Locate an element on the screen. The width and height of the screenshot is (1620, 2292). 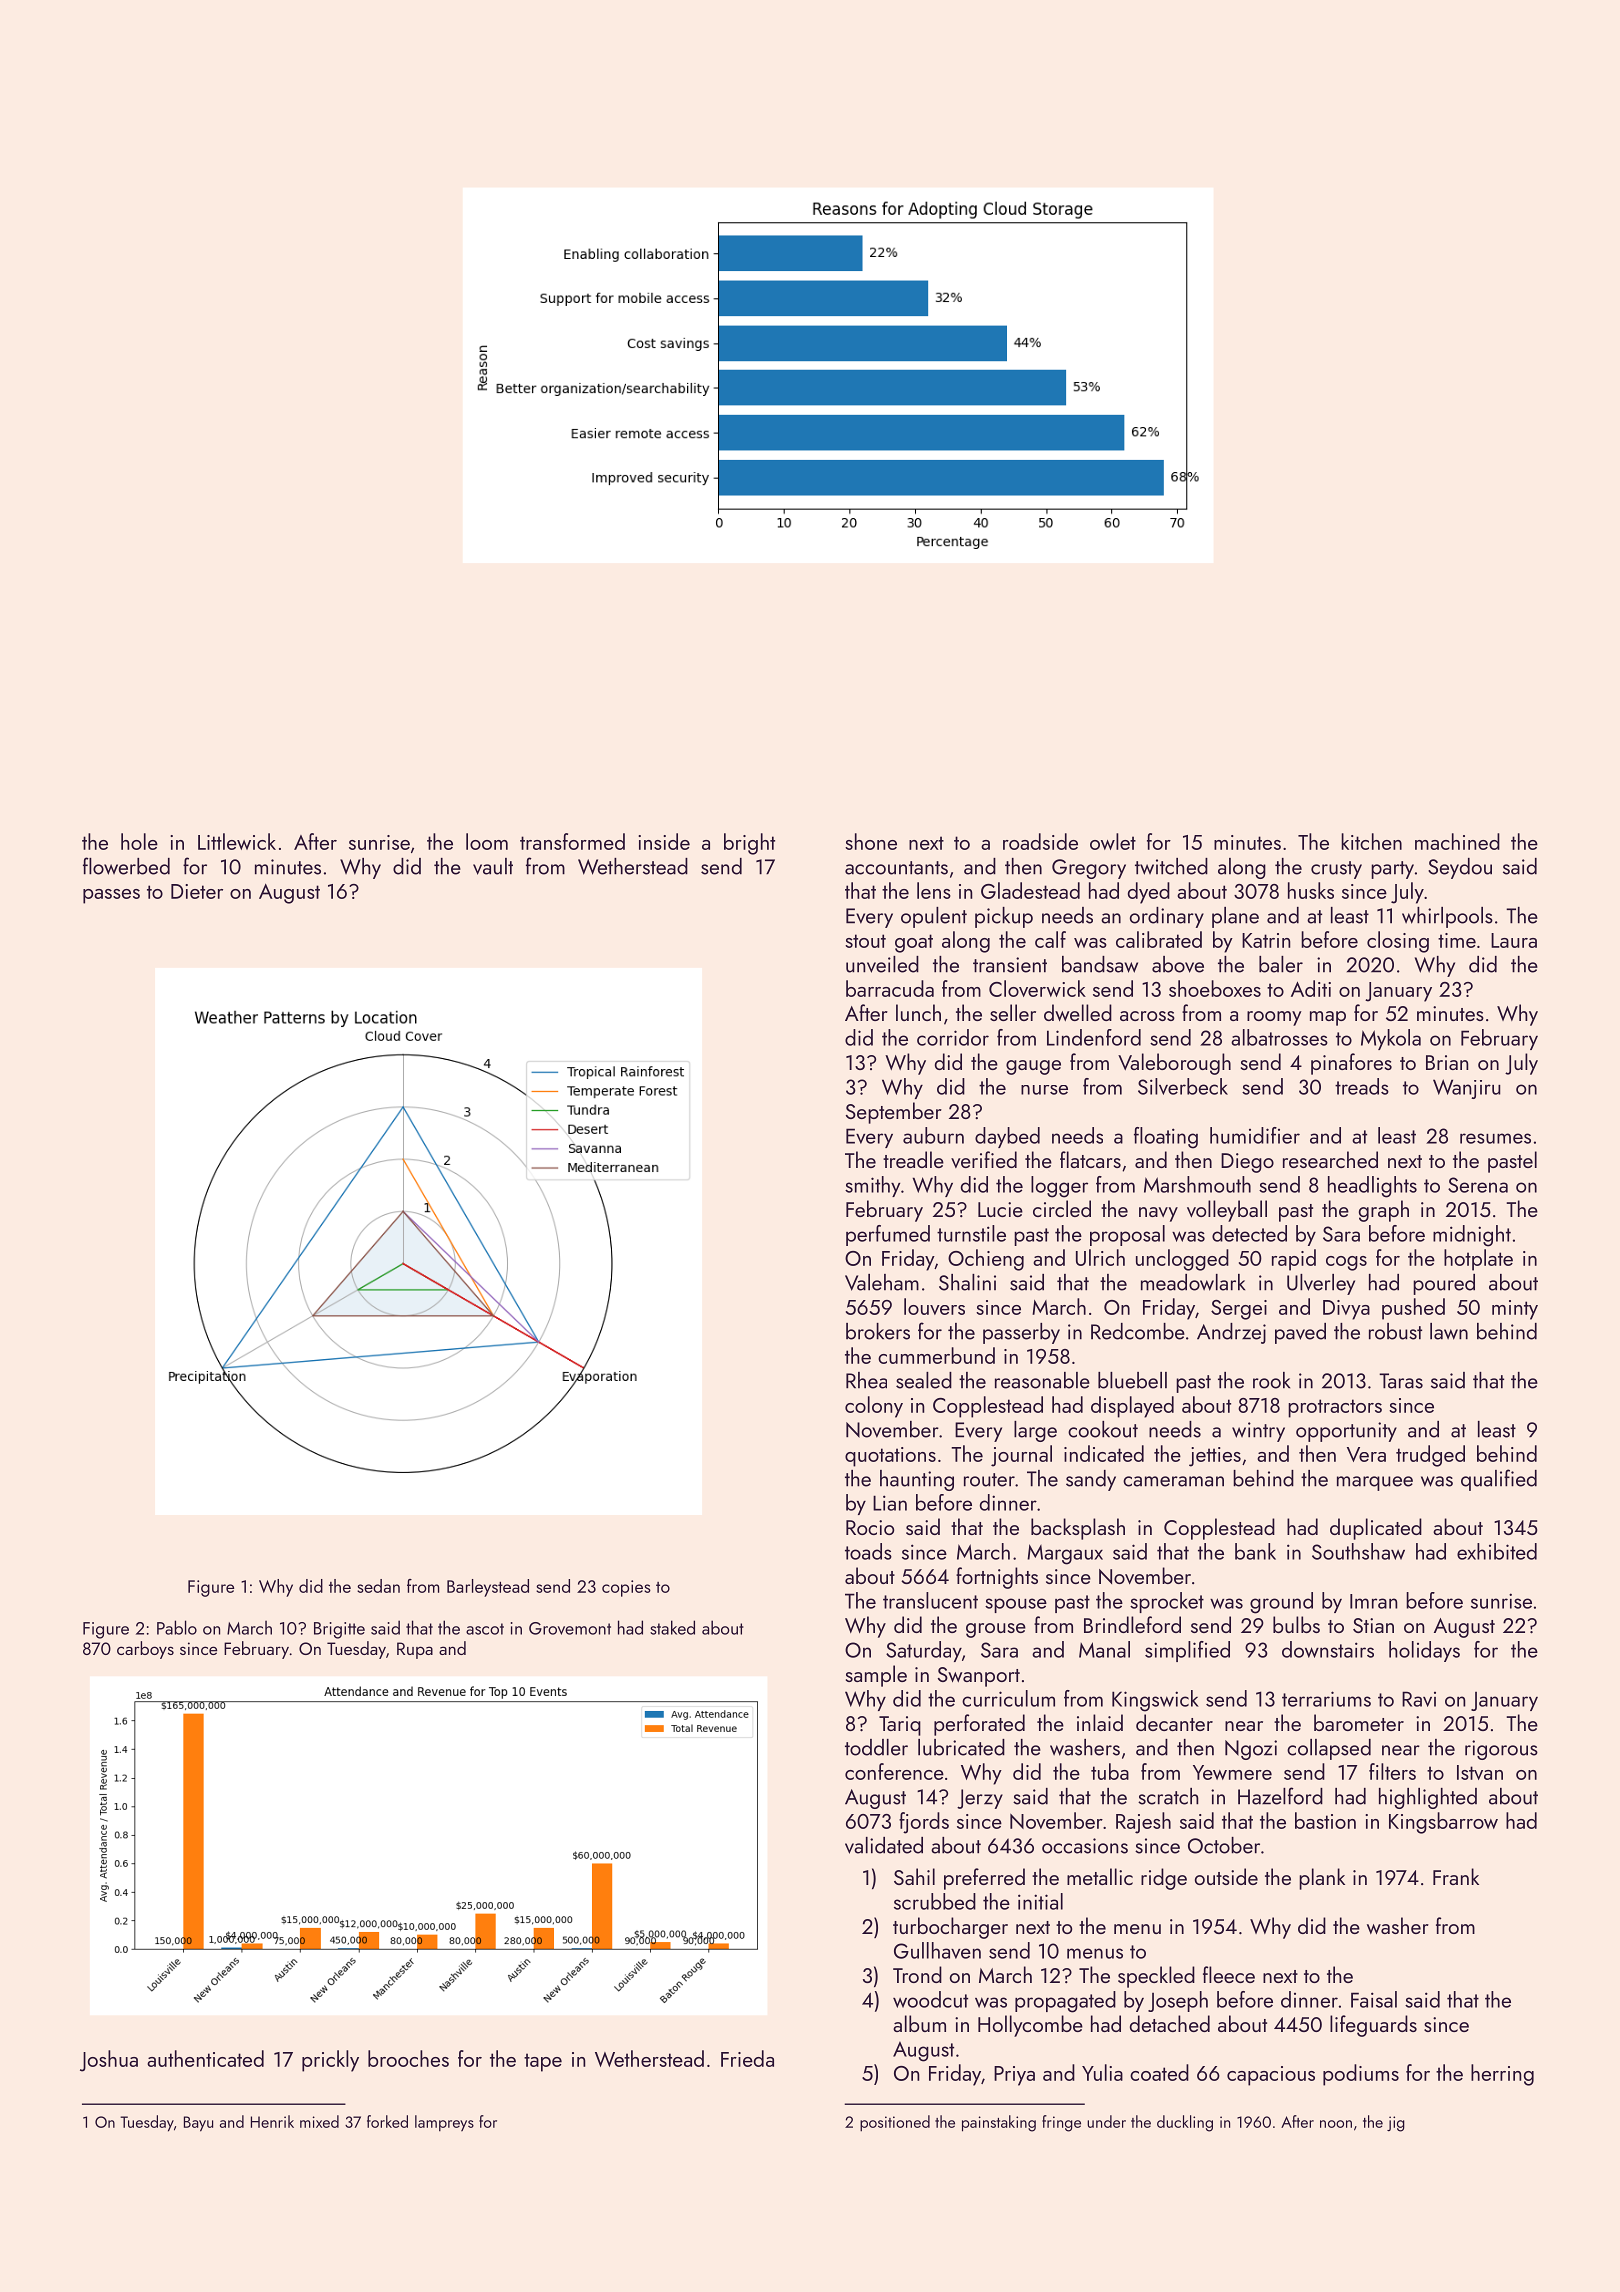
cameraman is located at coordinates (1173, 1481).
